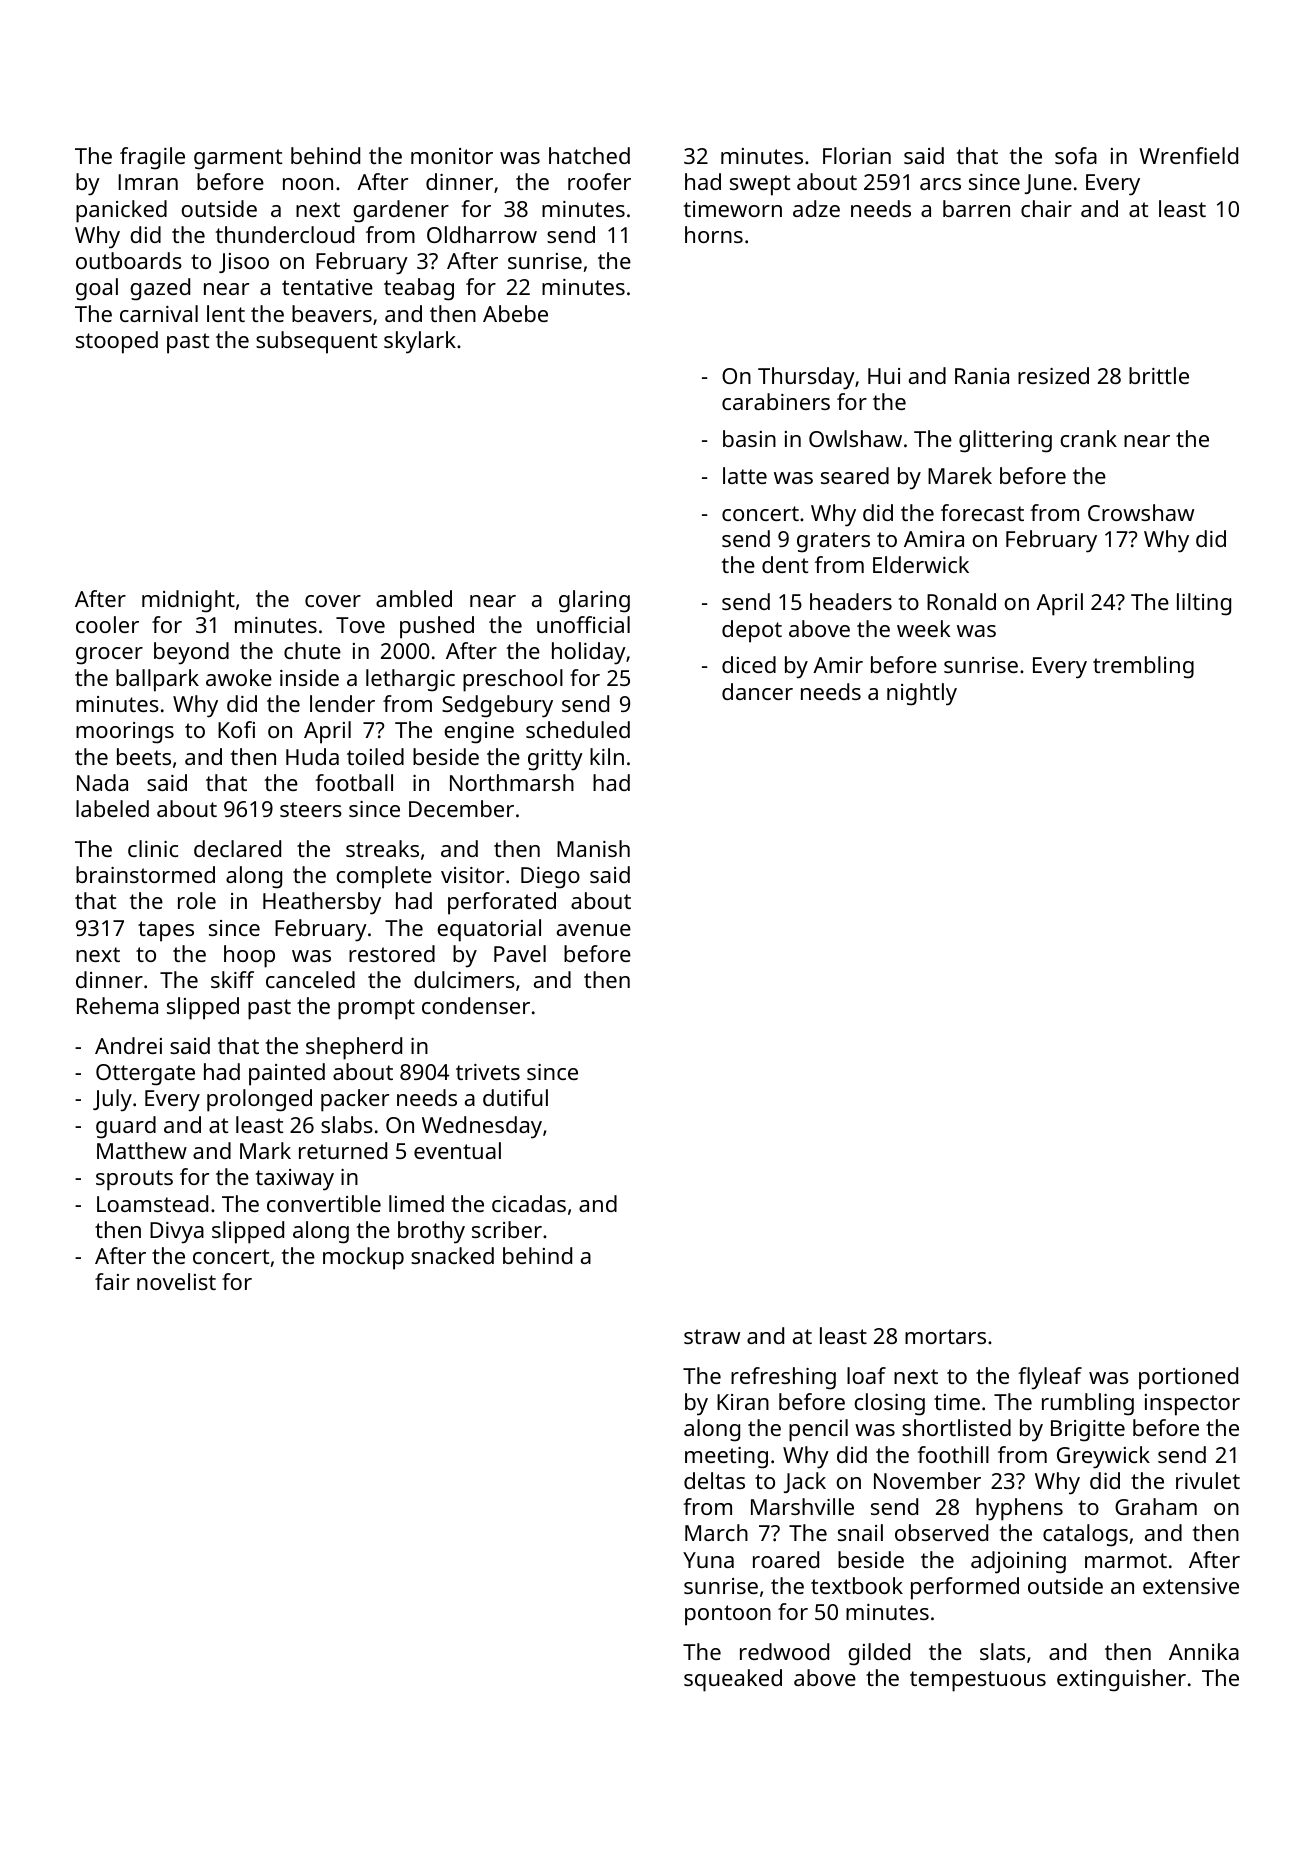 The height and width of the screenshot is (1860, 1315). What do you see at coordinates (589, 155) in the screenshot?
I see `hatched` at bounding box center [589, 155].
